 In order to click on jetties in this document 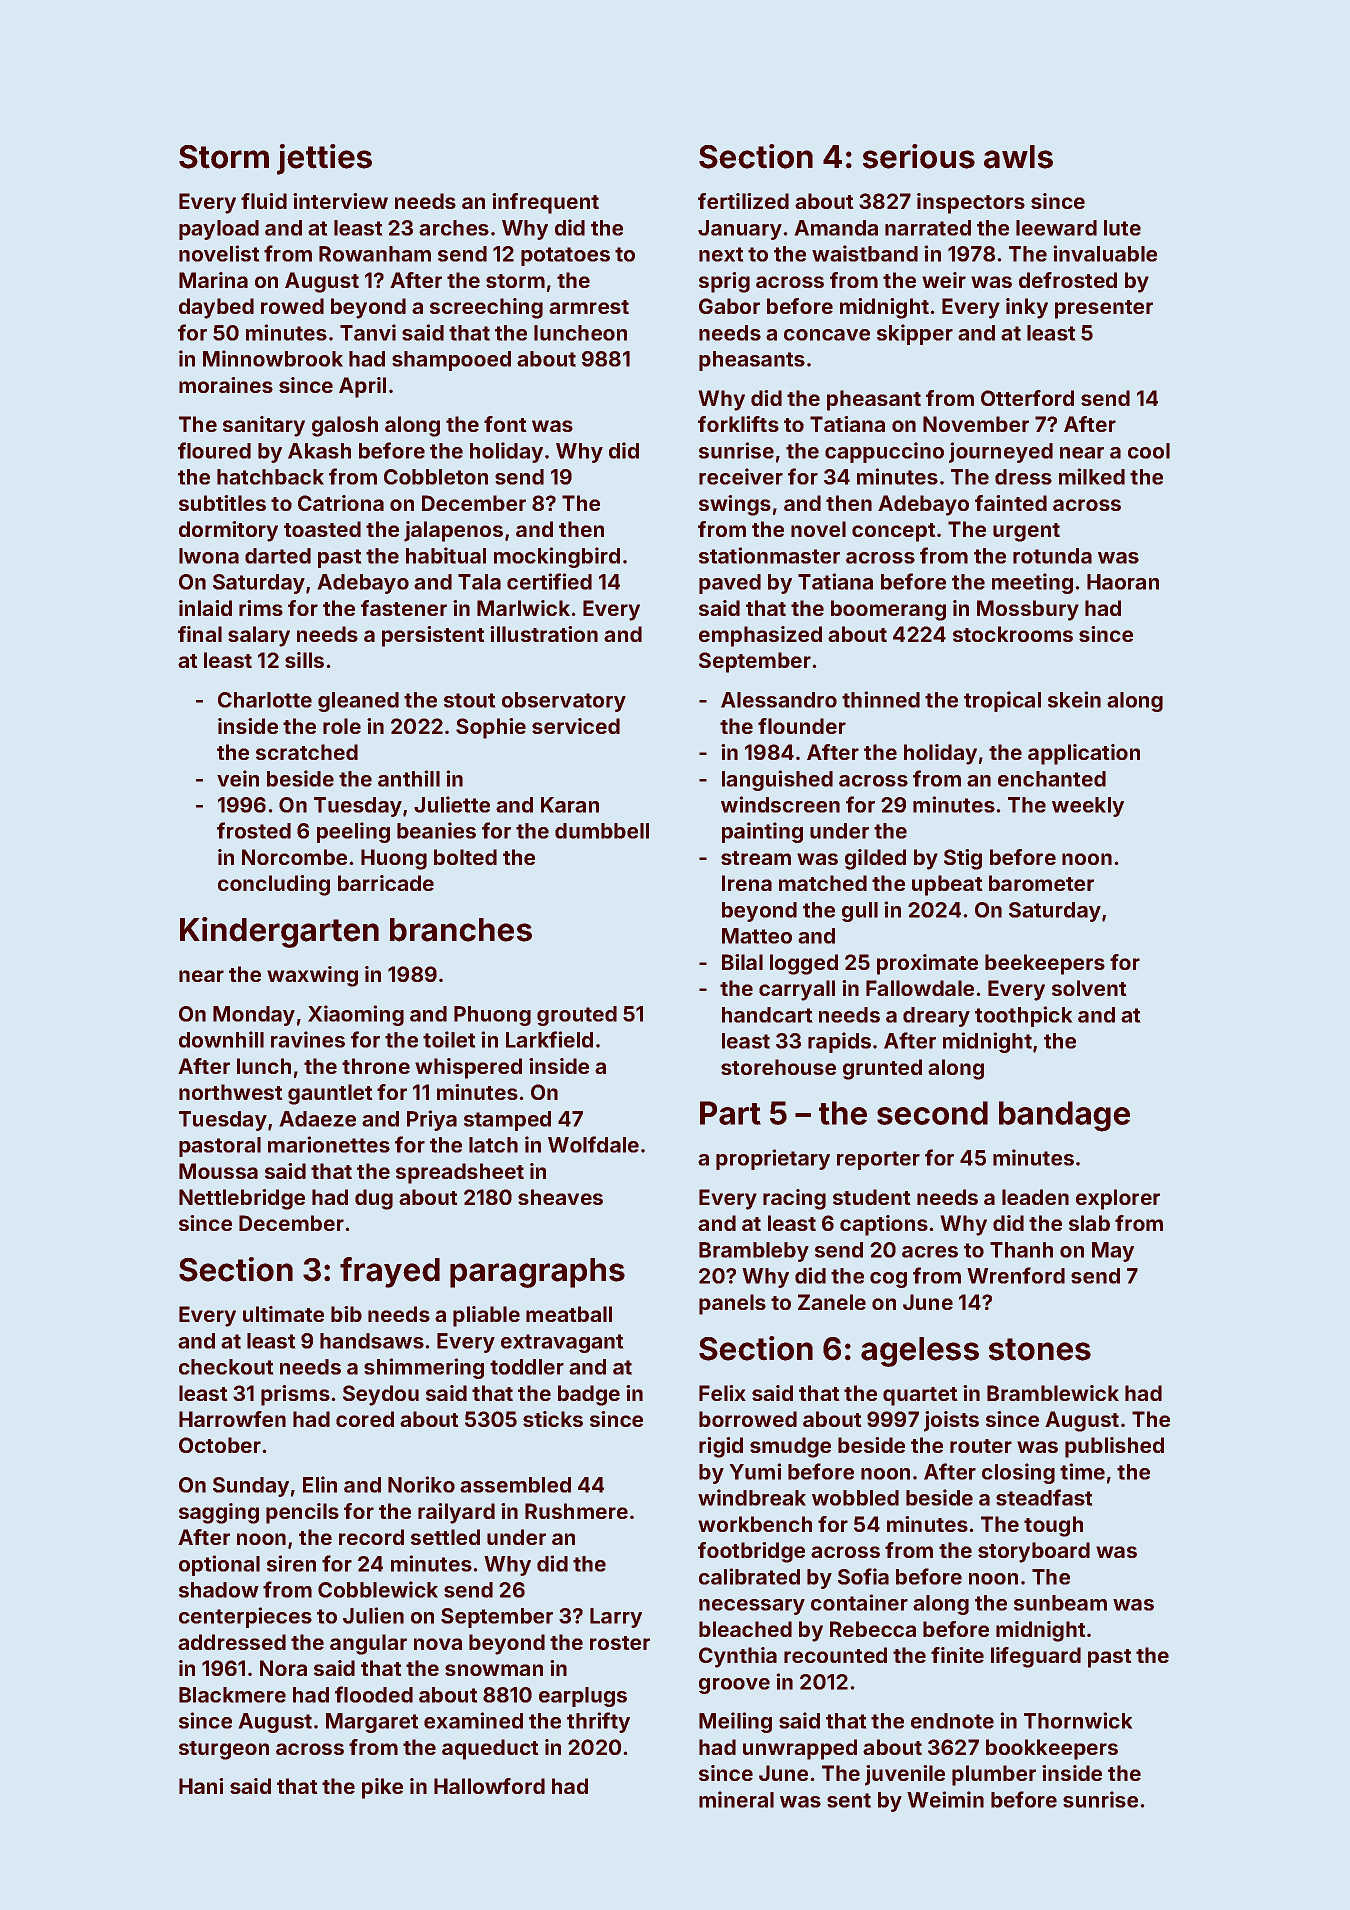, I will do `click(324, 159)`.
